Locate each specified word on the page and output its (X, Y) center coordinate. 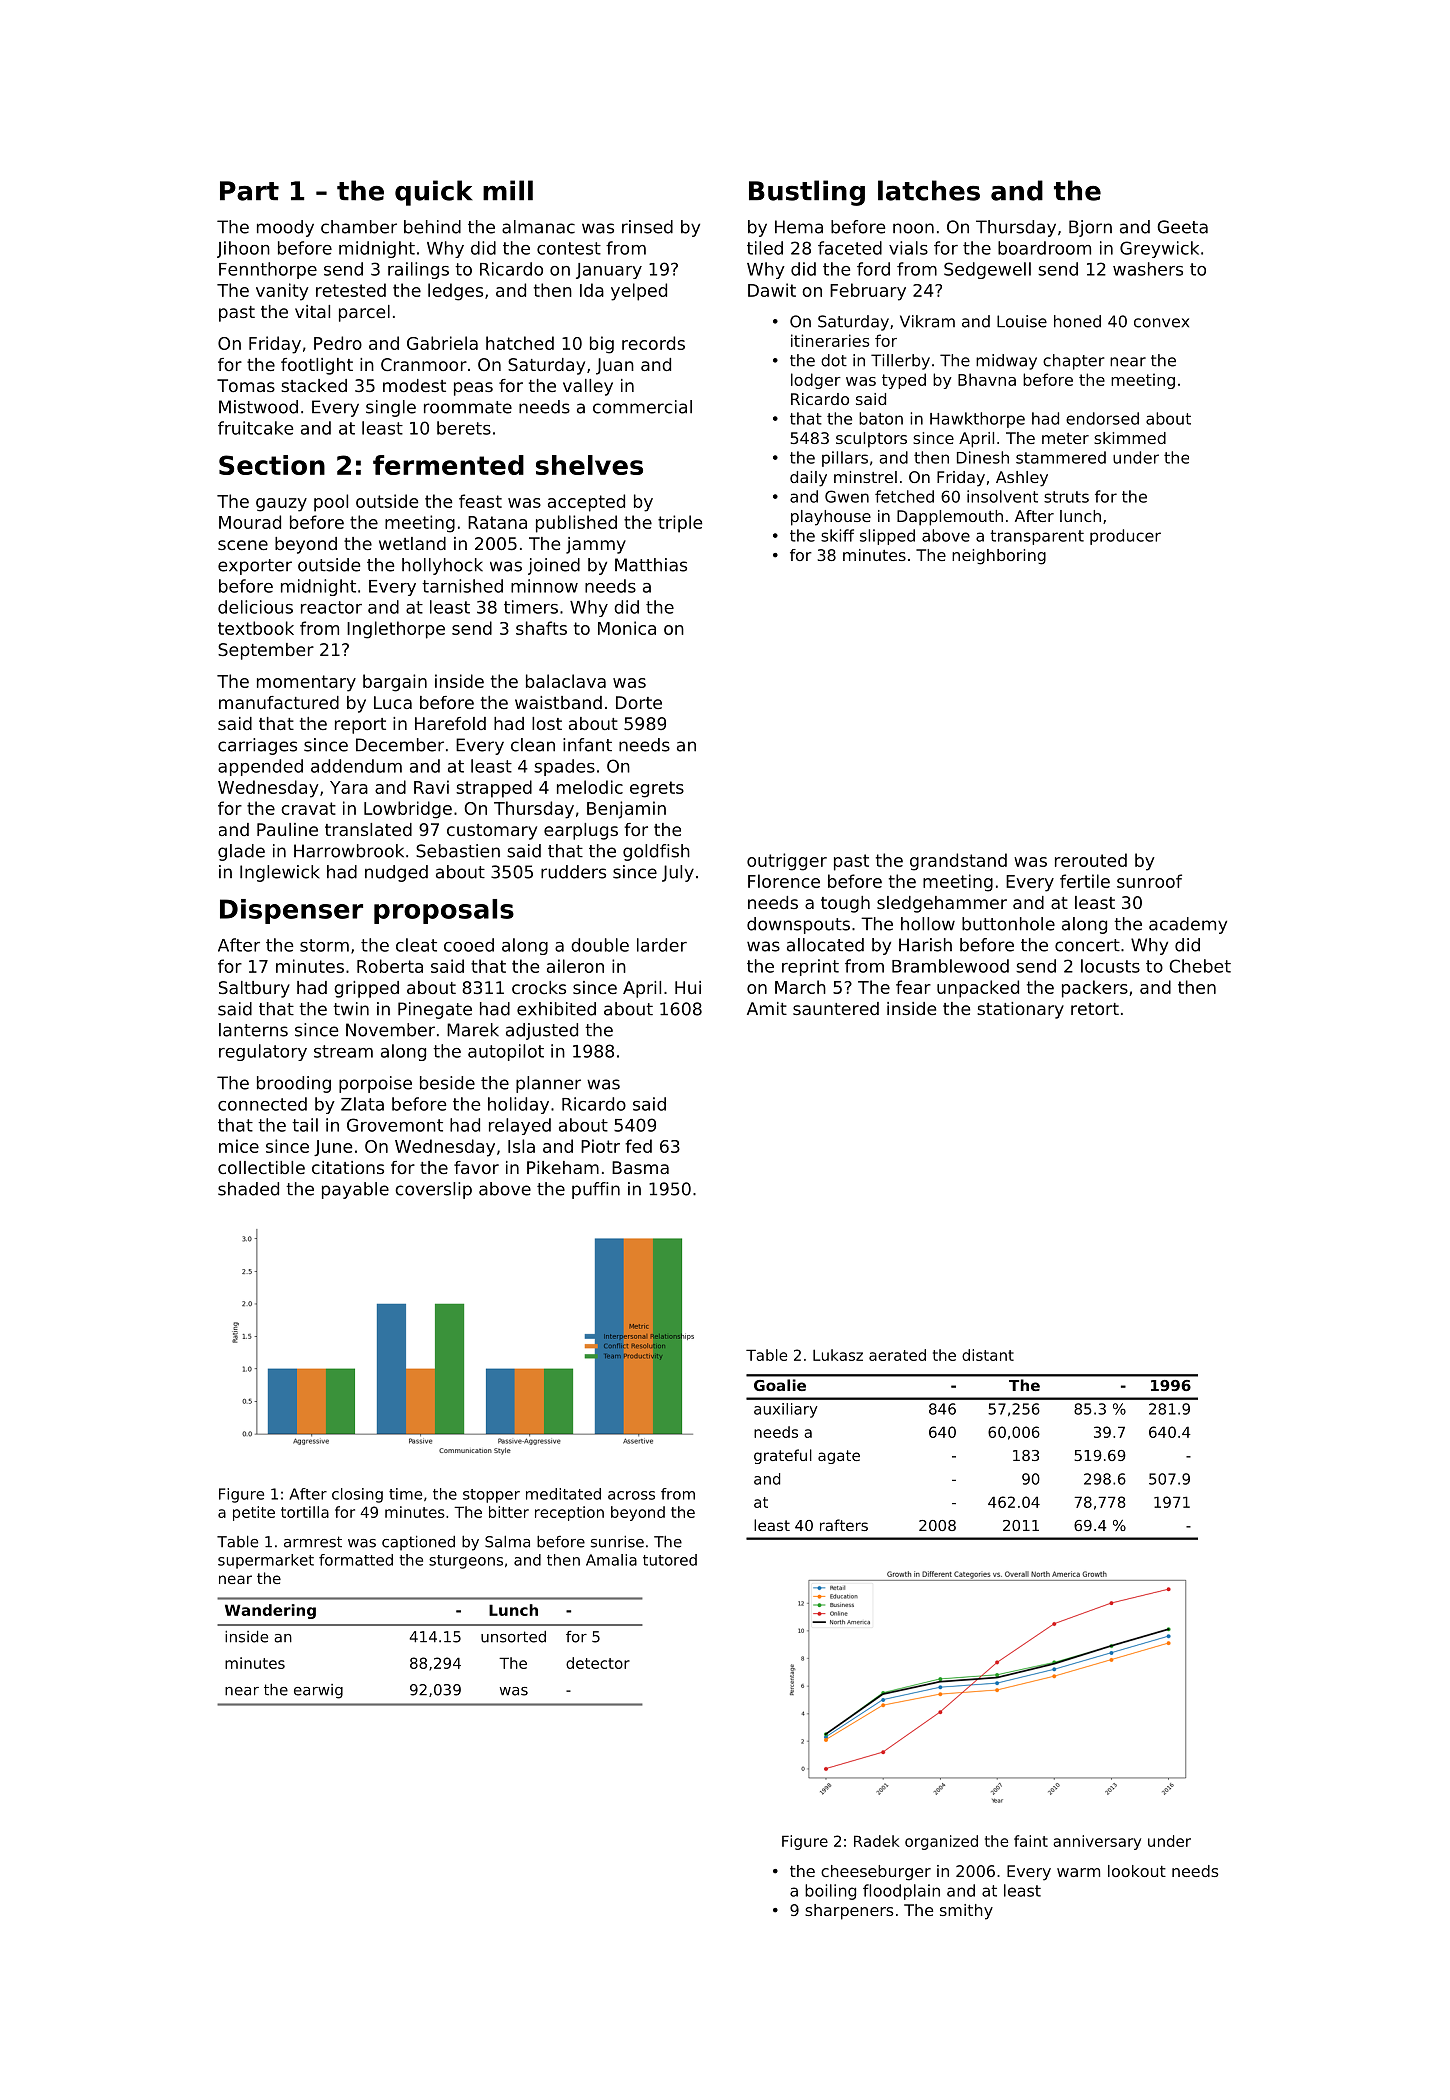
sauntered (836, 1008)
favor (476, 1167)
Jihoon (243, 249)
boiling (830, 1892)
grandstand (958, 862)
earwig (318, 1691)
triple (680, 524)
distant (988, 1355)
